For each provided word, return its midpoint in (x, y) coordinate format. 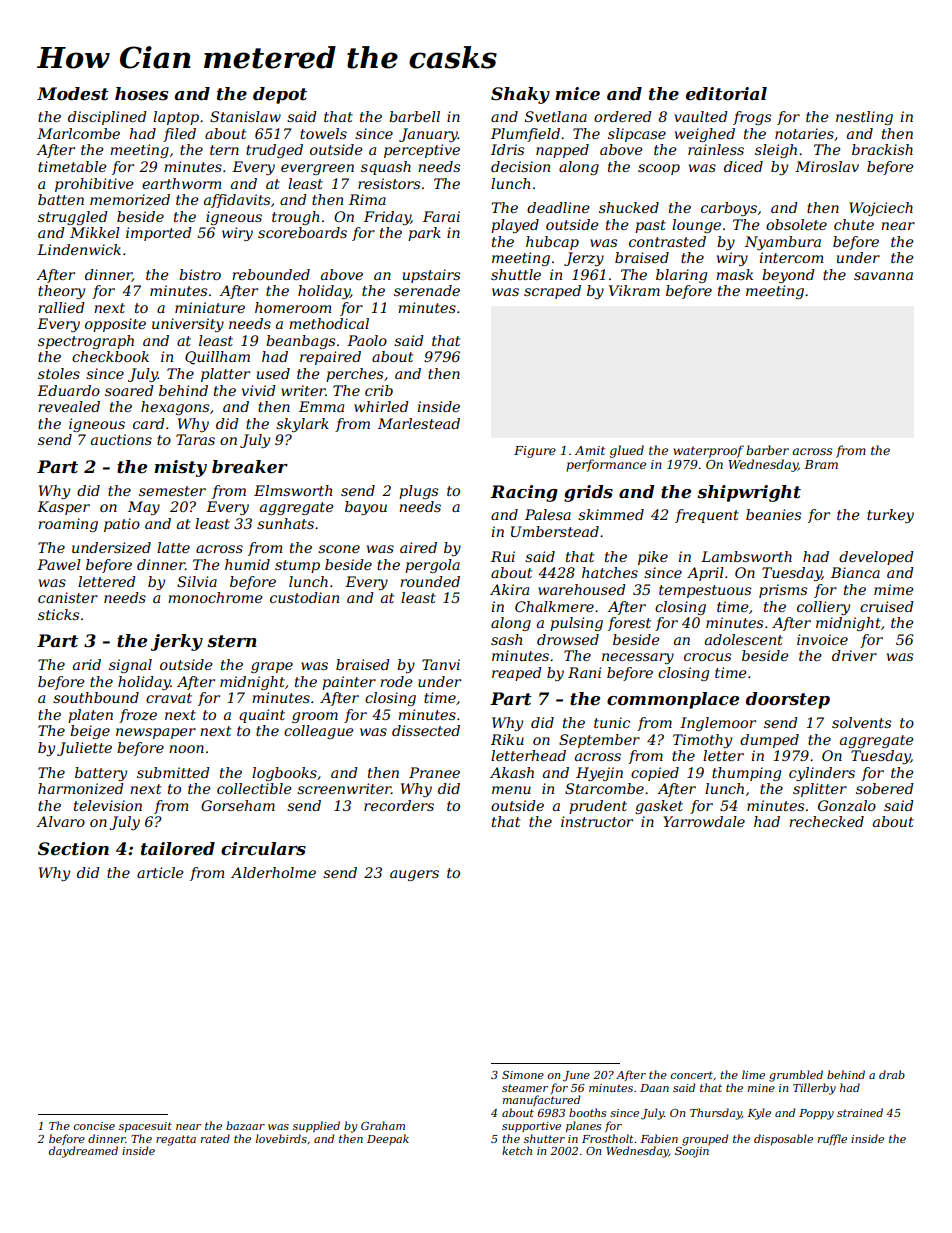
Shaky (520, 95)
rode (396, 681)
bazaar (245, 1125)
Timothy (702, 741)
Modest (73, 94)
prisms (783, 591)
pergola (432, 566)
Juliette (84, 749)
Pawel (59, 564)
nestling (864, 118)
